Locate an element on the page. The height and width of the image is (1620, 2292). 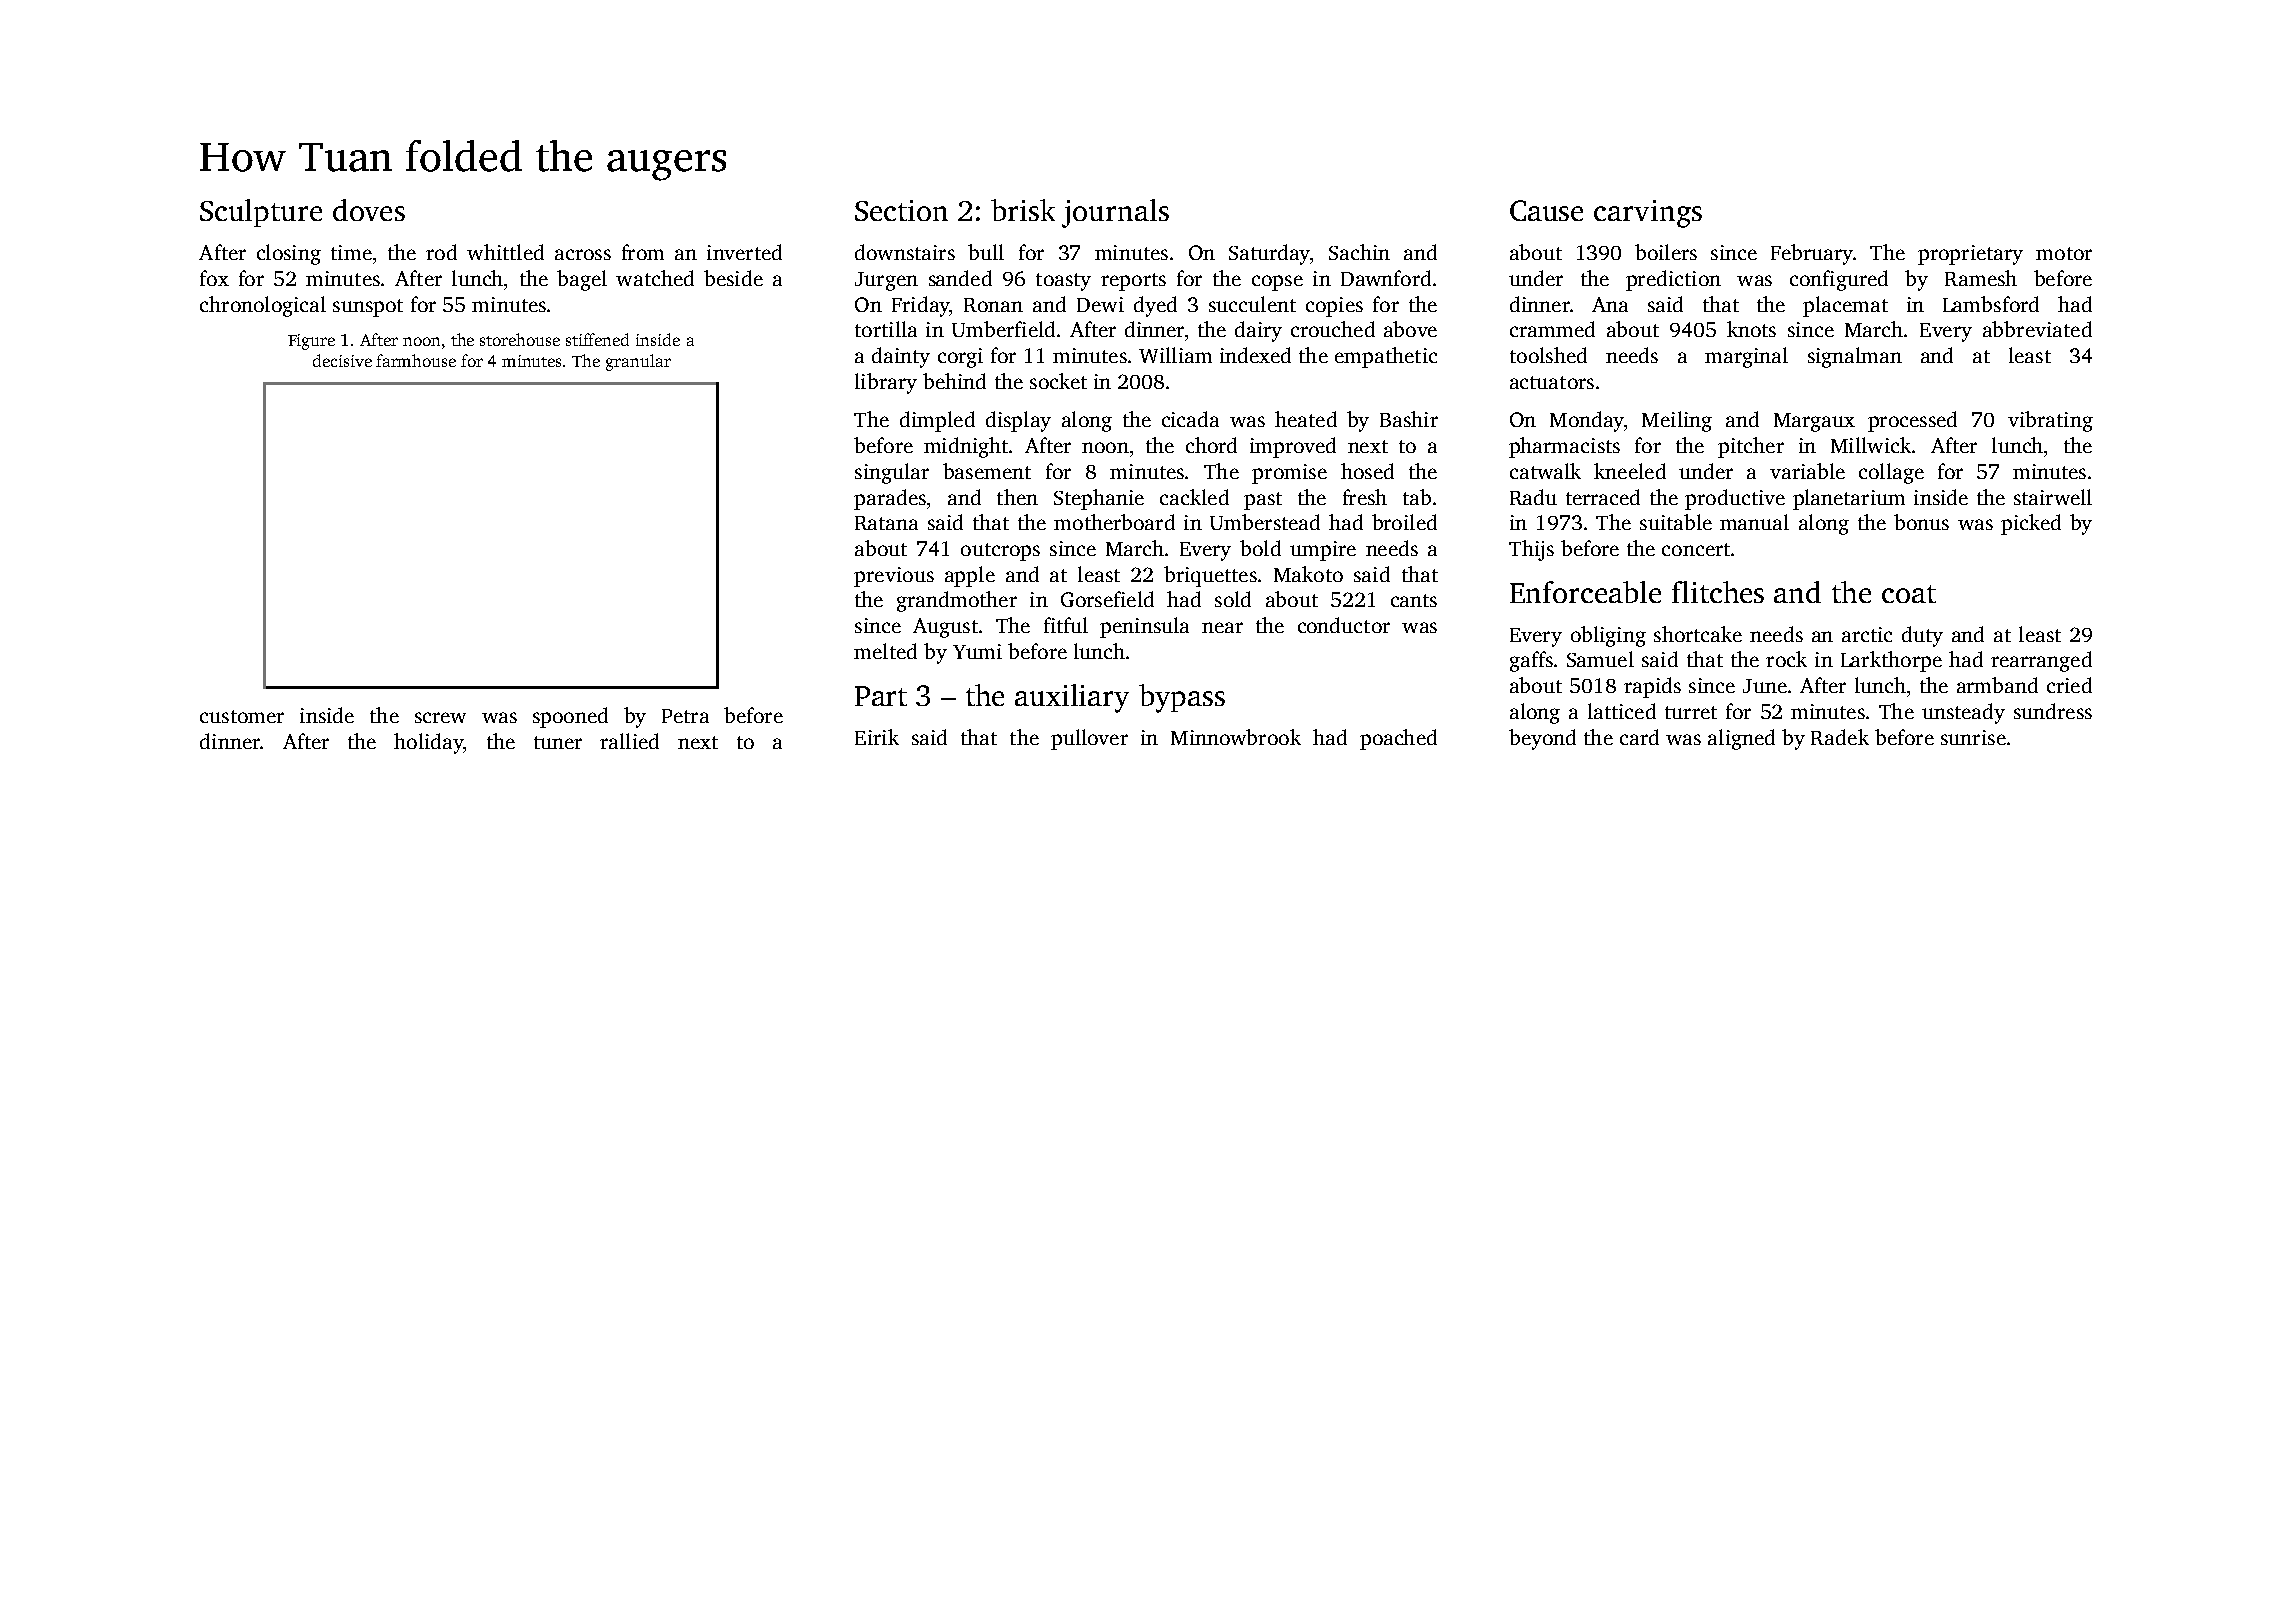
singular is located at coordinates (892, 473).
